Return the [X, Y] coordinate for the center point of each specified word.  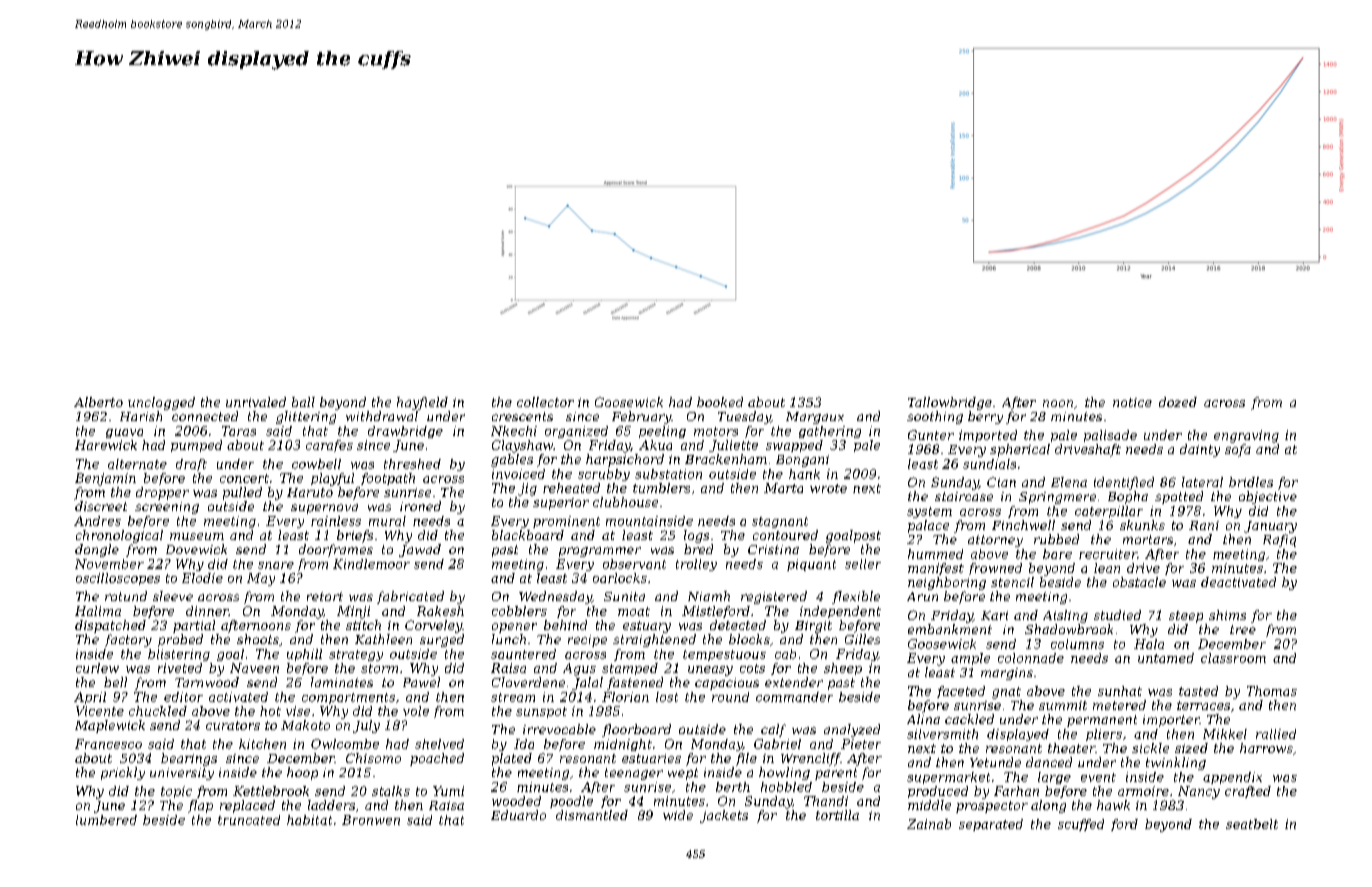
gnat [1006, 693]
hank [804, 474]
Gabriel [777, 744]
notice [1132, 402]
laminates [342, 682]
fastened [635, 683]
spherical [1020, 450]
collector [545, 402]
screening [167, 508]
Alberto [98, 402]
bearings [189, 759]
